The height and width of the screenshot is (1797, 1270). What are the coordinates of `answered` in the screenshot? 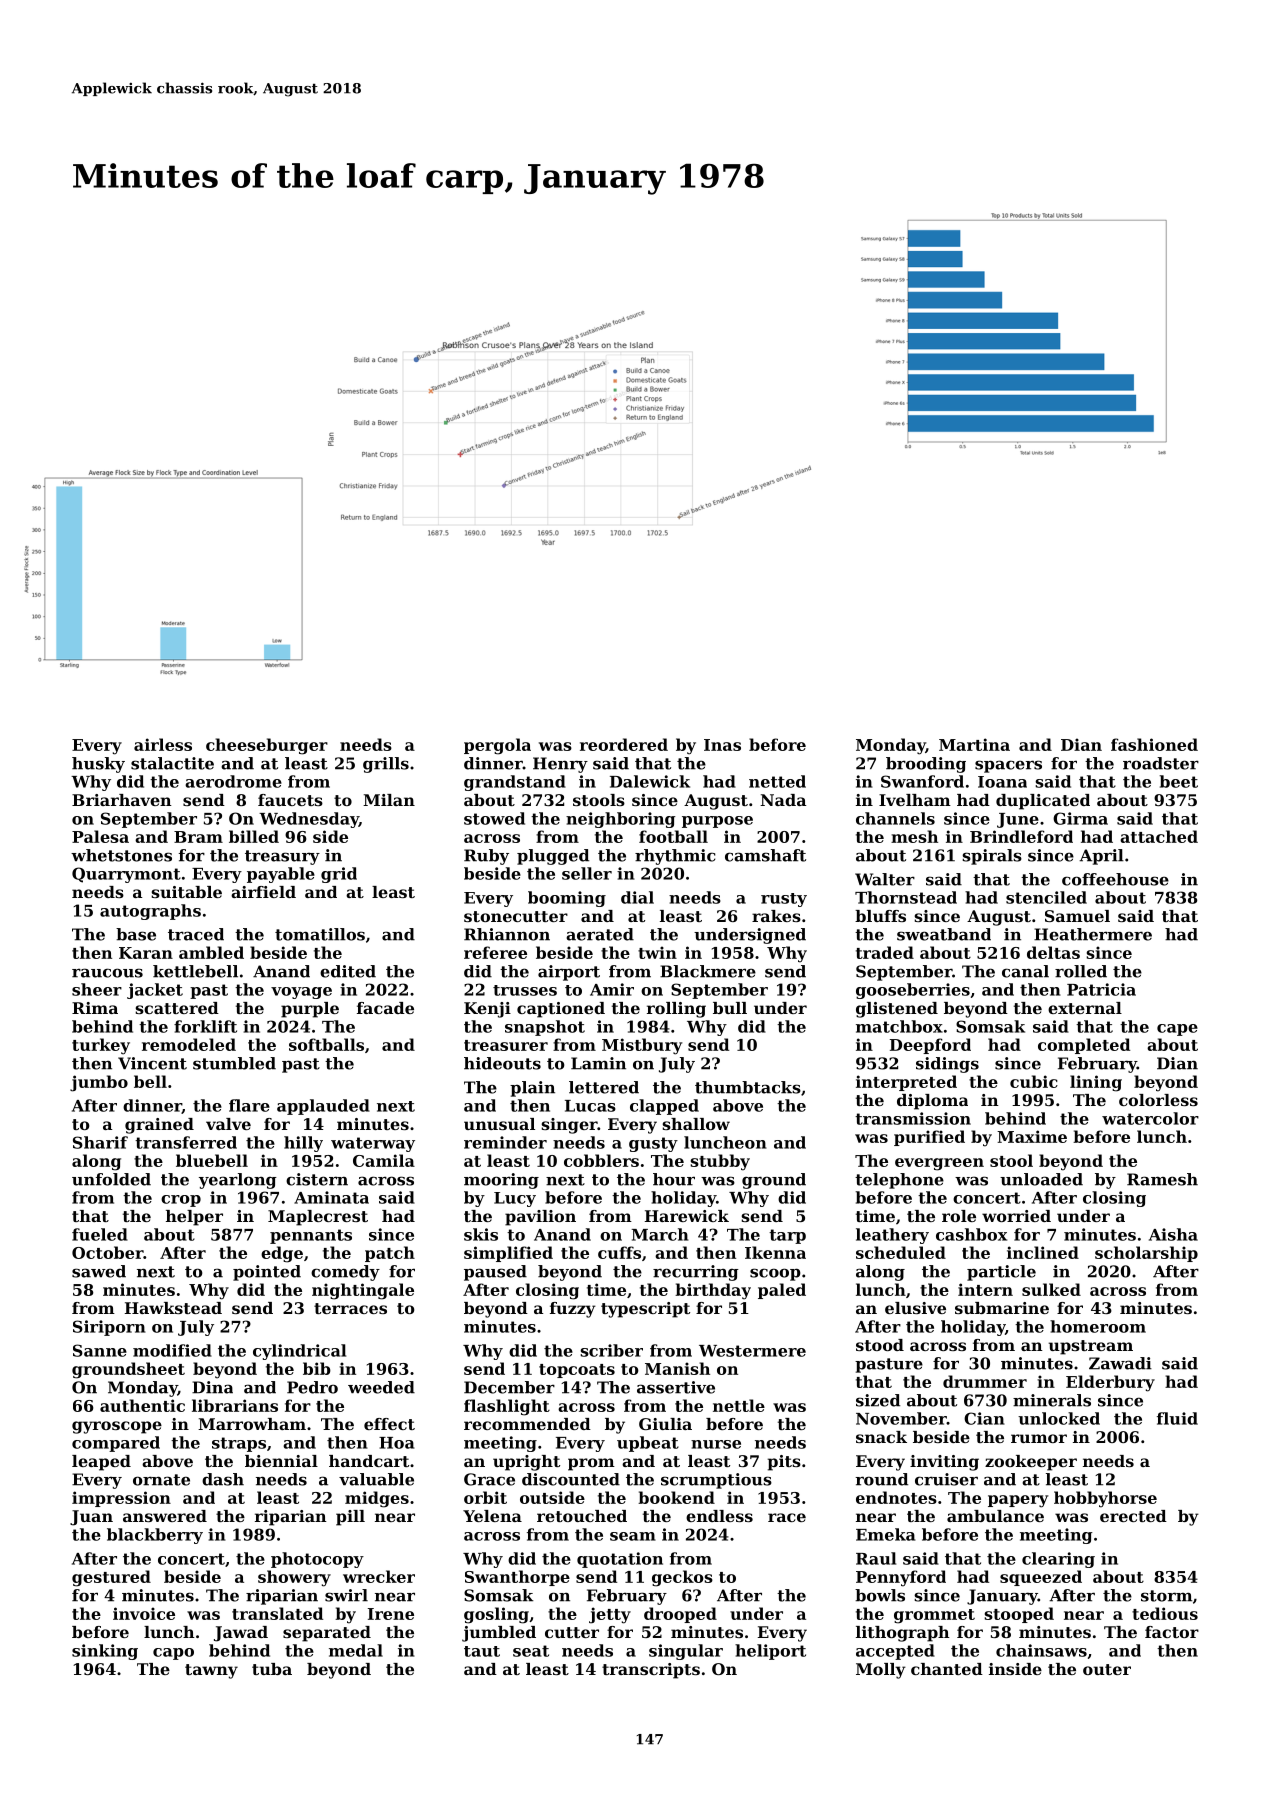 It's located at (165, 1516).
